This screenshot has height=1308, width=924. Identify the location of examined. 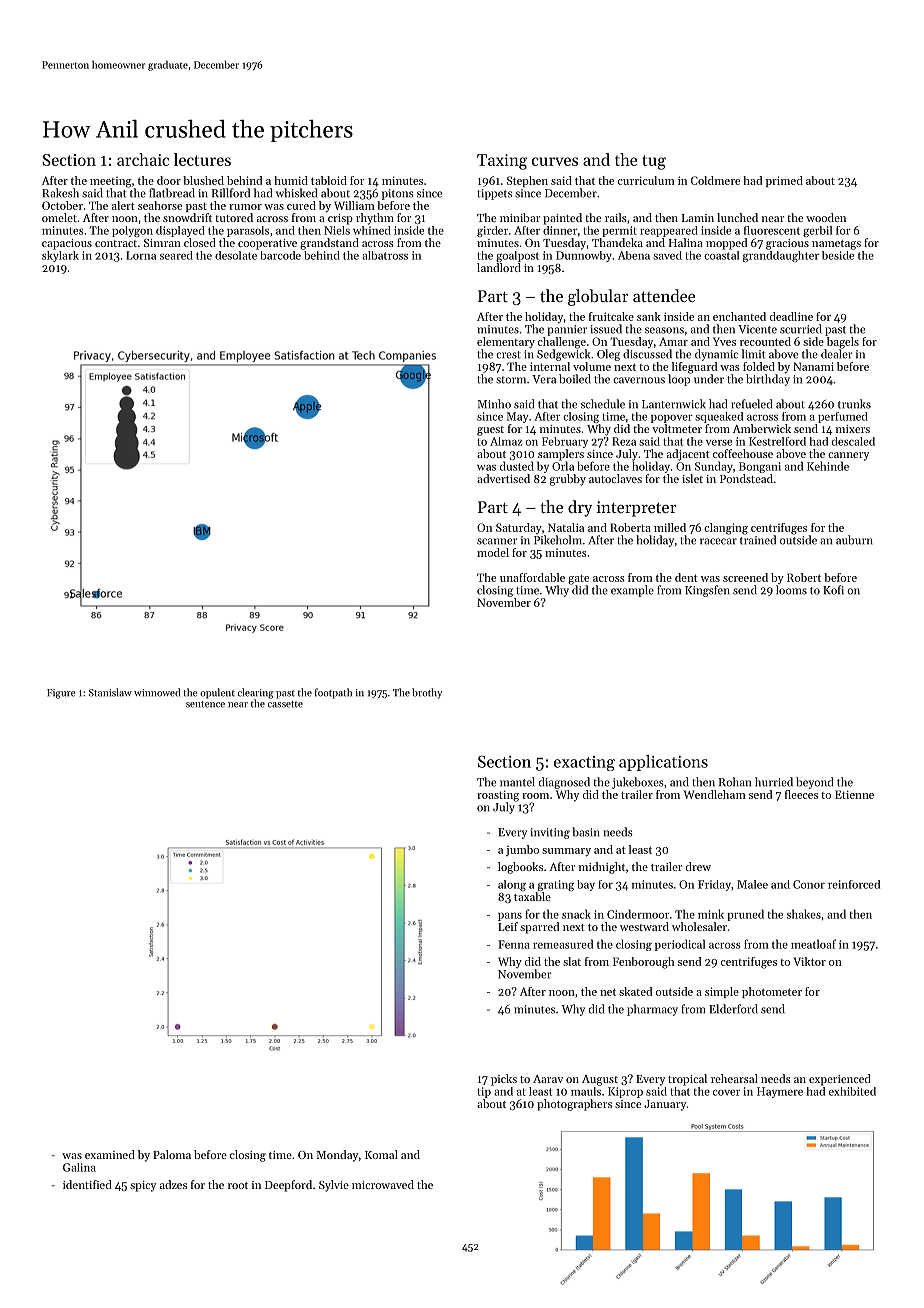
(110, 1154).
